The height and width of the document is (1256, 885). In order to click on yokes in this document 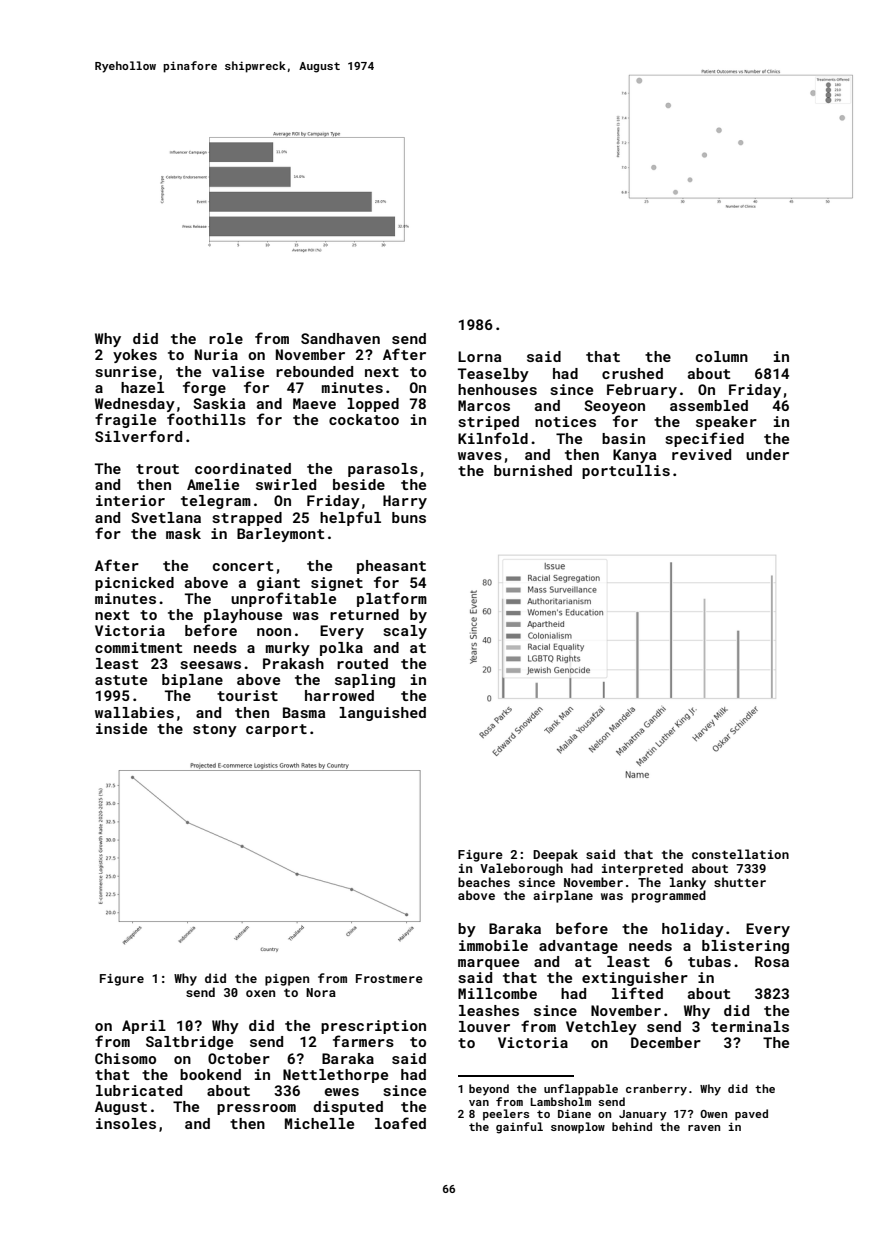, I will do `click(135, 356)`.
